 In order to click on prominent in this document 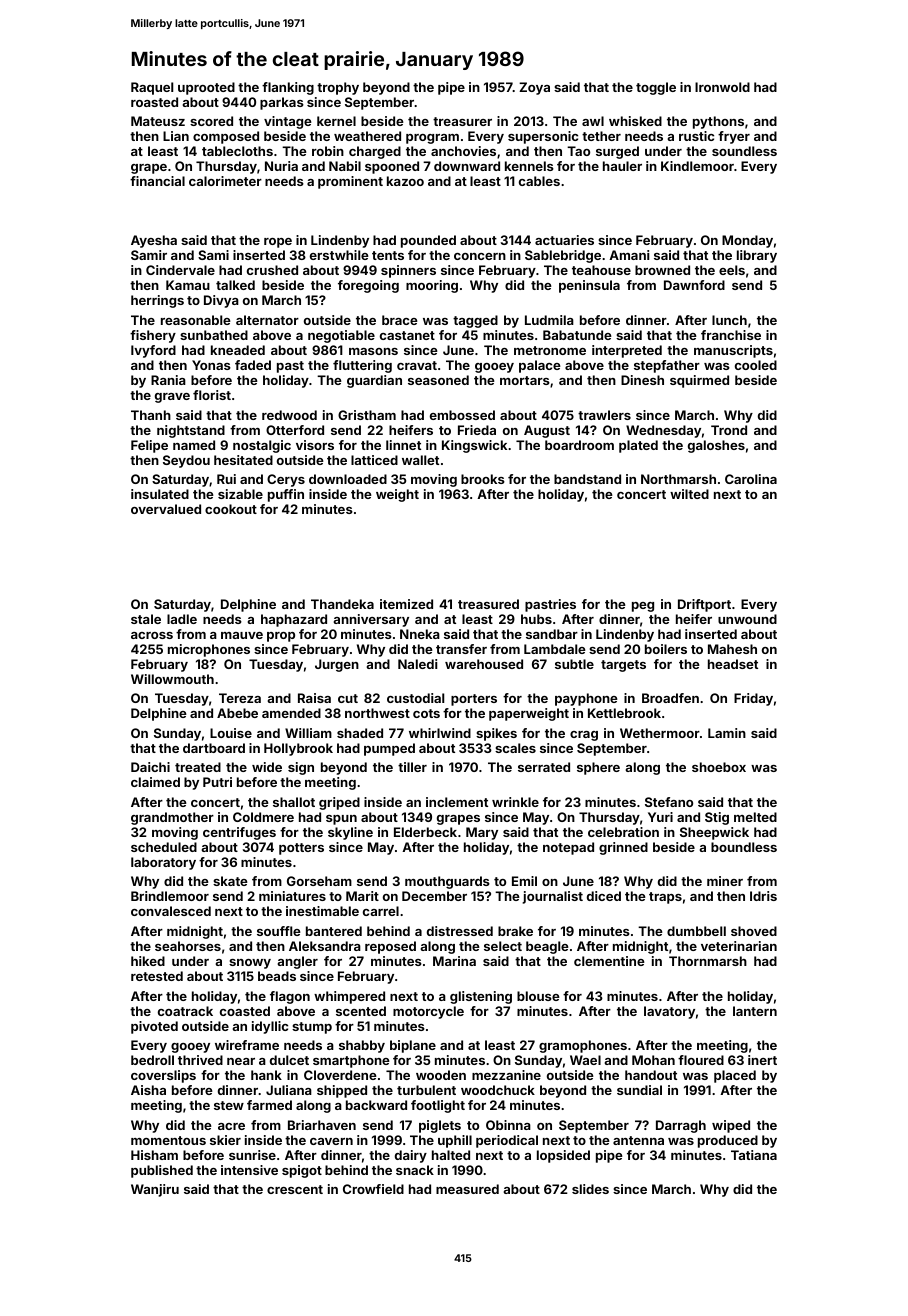, I will do `click(350, 182)`.
